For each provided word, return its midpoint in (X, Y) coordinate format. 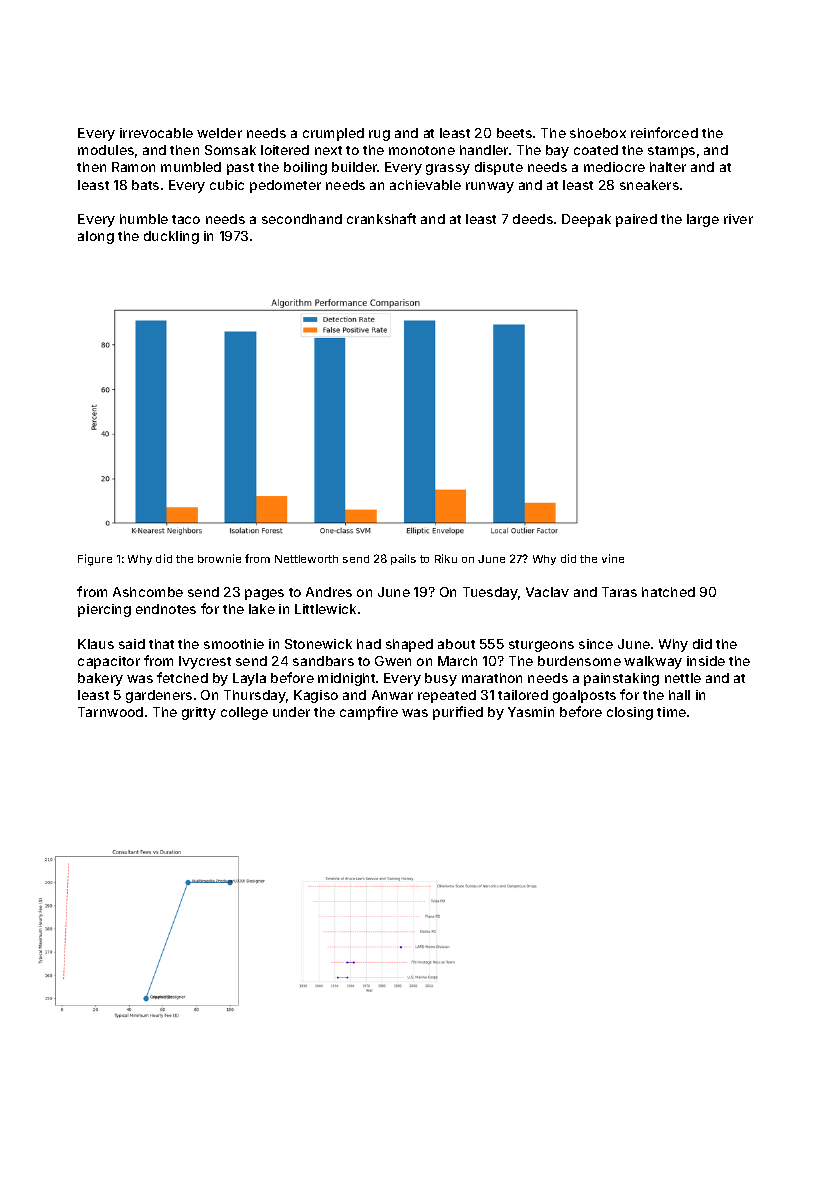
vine (613, 558)
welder (219, 133)
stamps (671, 152)
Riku (446, 558)
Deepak (586, 220)
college (244, 713)
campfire (369, 713)
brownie (219, 558)
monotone (422, 150)
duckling (171, 237)
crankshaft (381, 218)
